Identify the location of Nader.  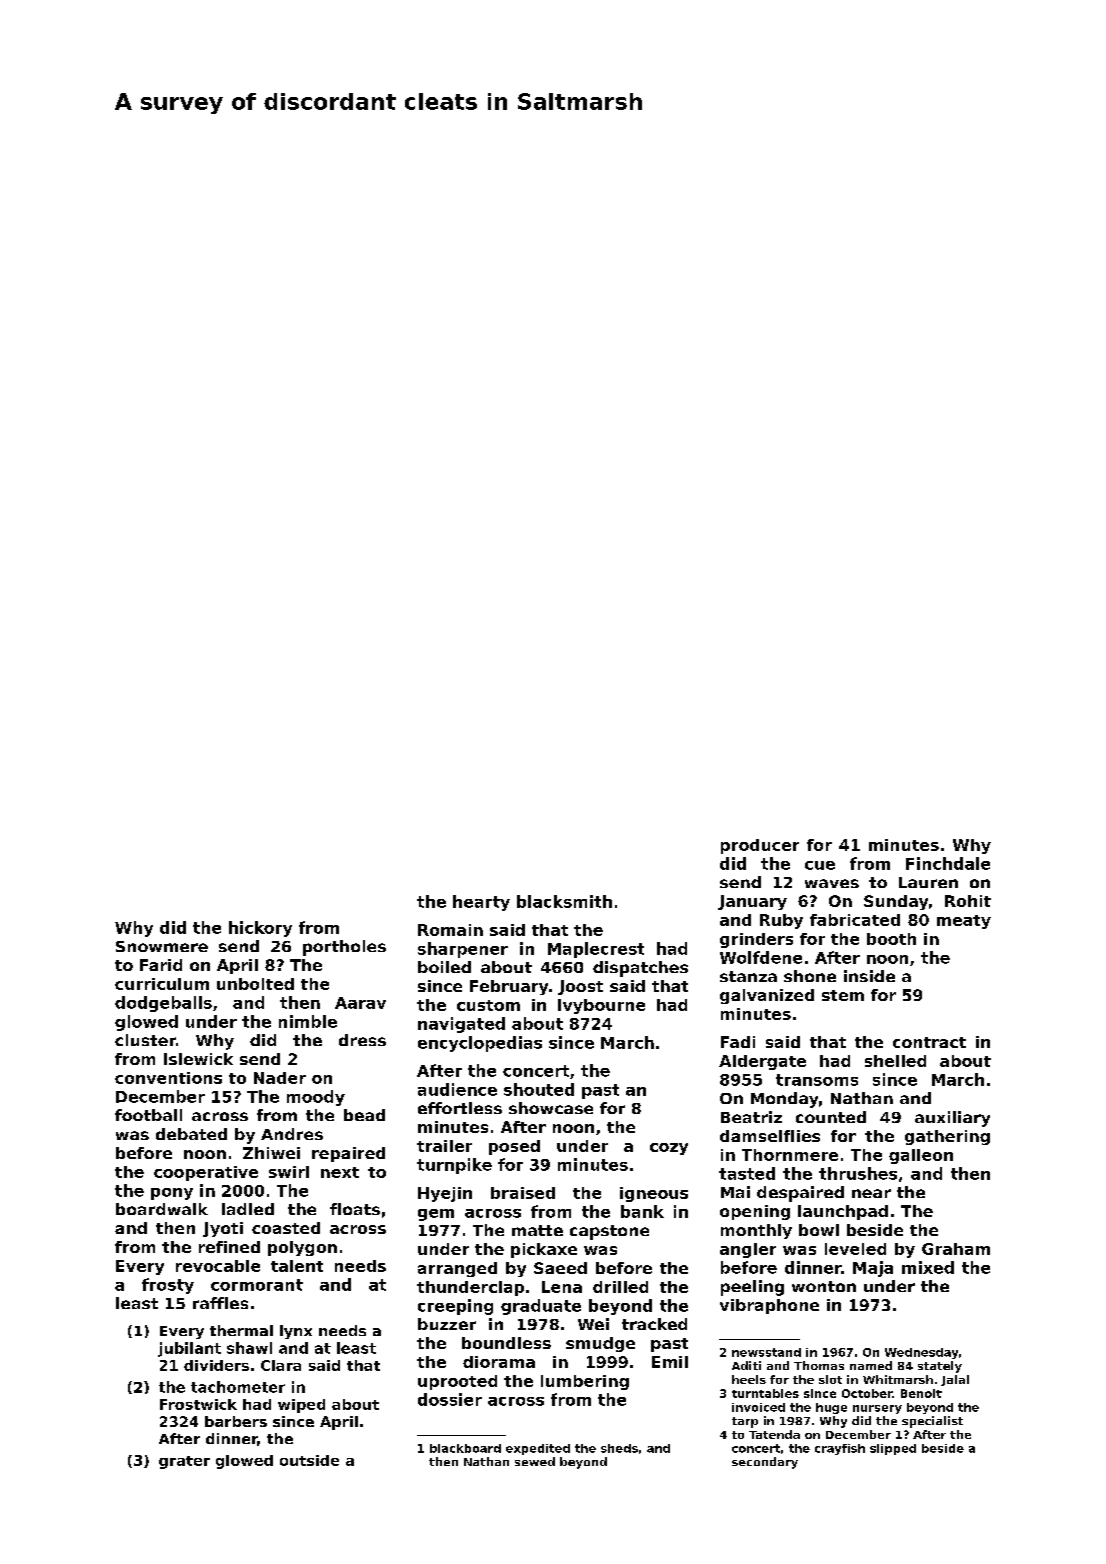
(280, 1078).
